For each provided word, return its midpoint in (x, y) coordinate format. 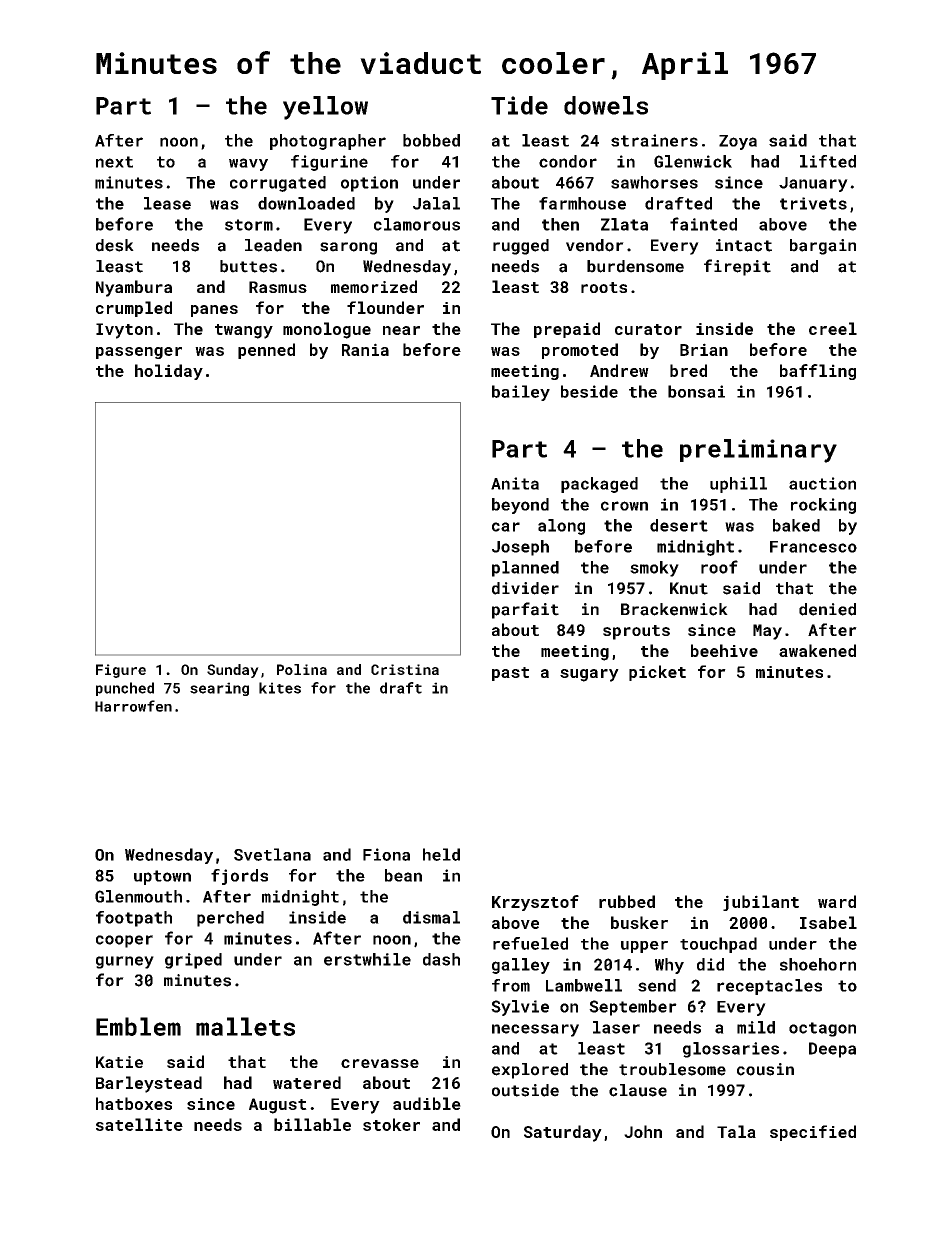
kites (280, 688)
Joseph (520, 548)
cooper (124, 941)
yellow (325, 108)
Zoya (738, 142)
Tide (519, 105)
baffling (818, 372)
